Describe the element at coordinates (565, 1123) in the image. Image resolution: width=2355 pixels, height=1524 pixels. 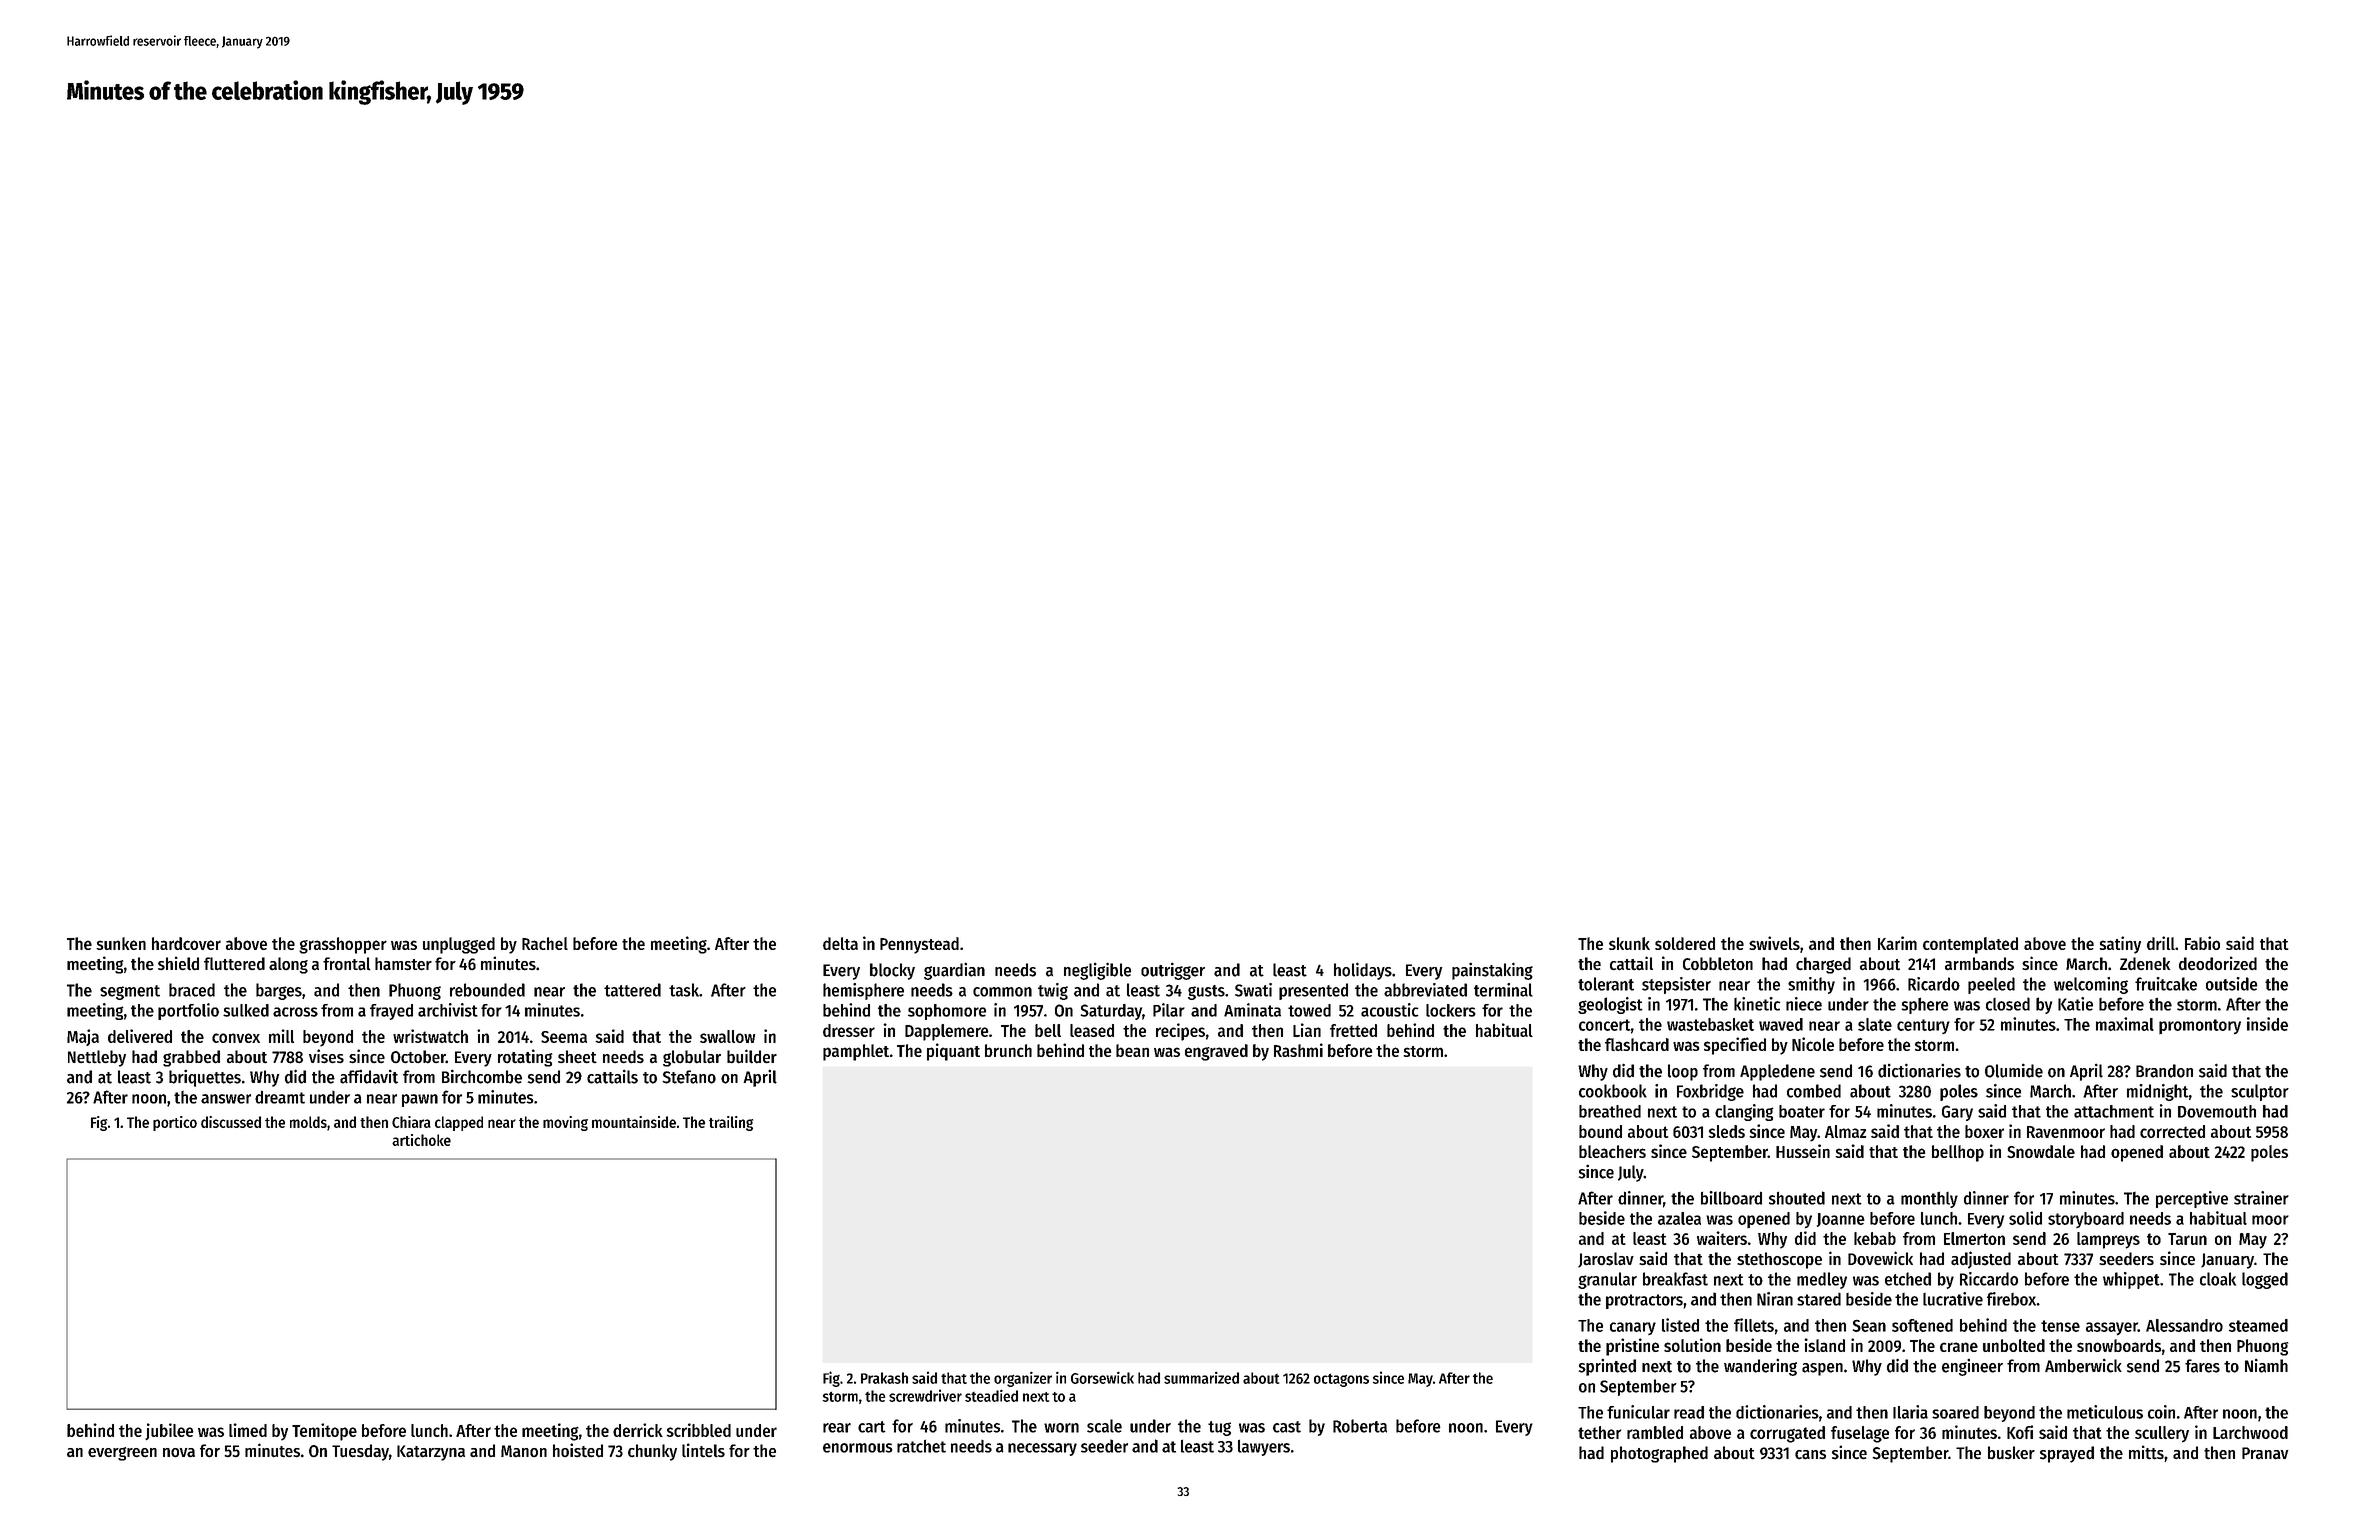
I see `moving` at that location.
